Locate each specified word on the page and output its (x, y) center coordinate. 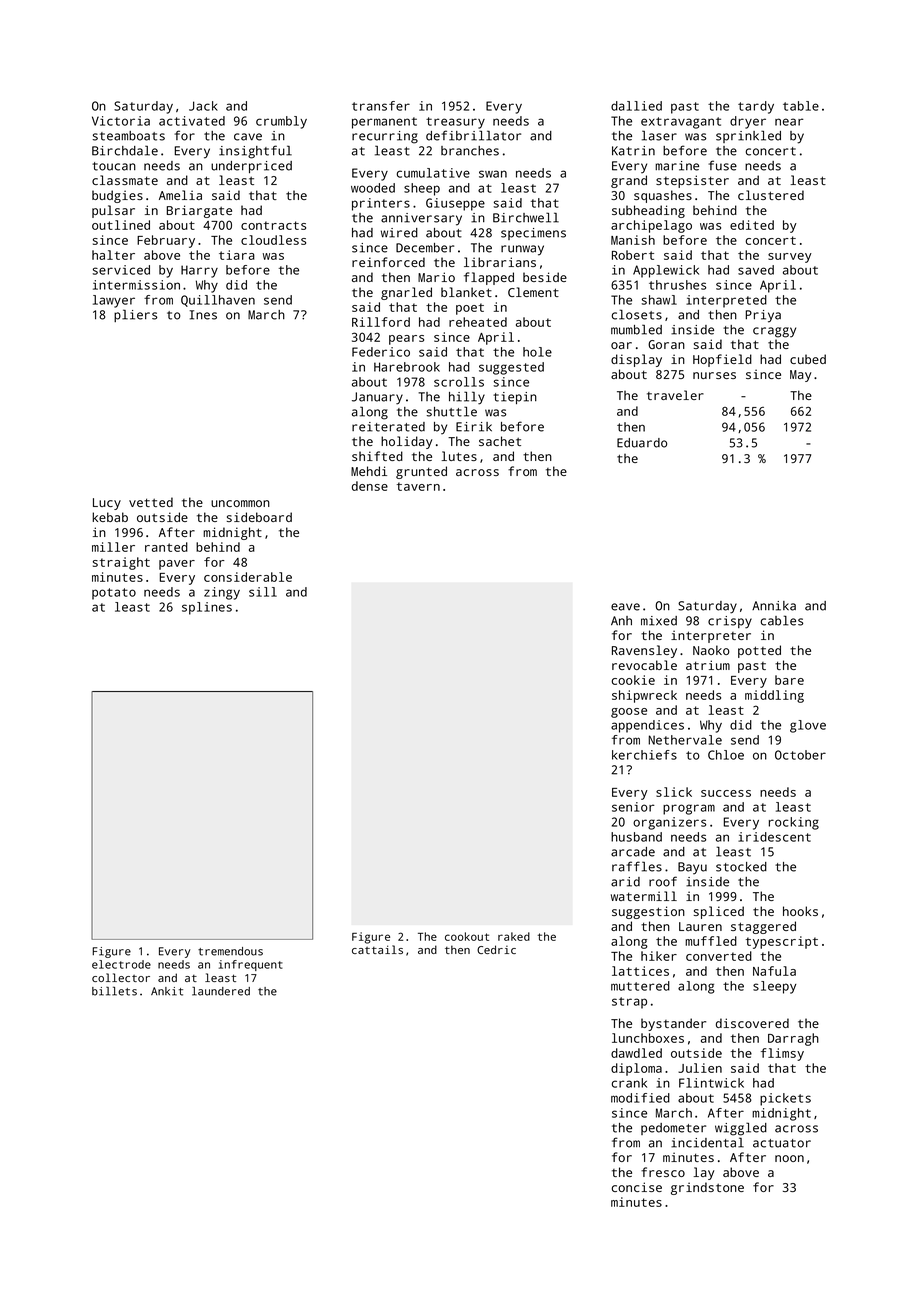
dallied (636, 106)
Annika (774, 606)
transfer (381, 106)
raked (514, 936)
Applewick (666, 271)
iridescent (774, 837)
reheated (478, 322)
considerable (248, 577)
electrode (121, 964)
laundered (221, 991)
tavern (418, 486)
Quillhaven (218, 301)
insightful (255, 152)
